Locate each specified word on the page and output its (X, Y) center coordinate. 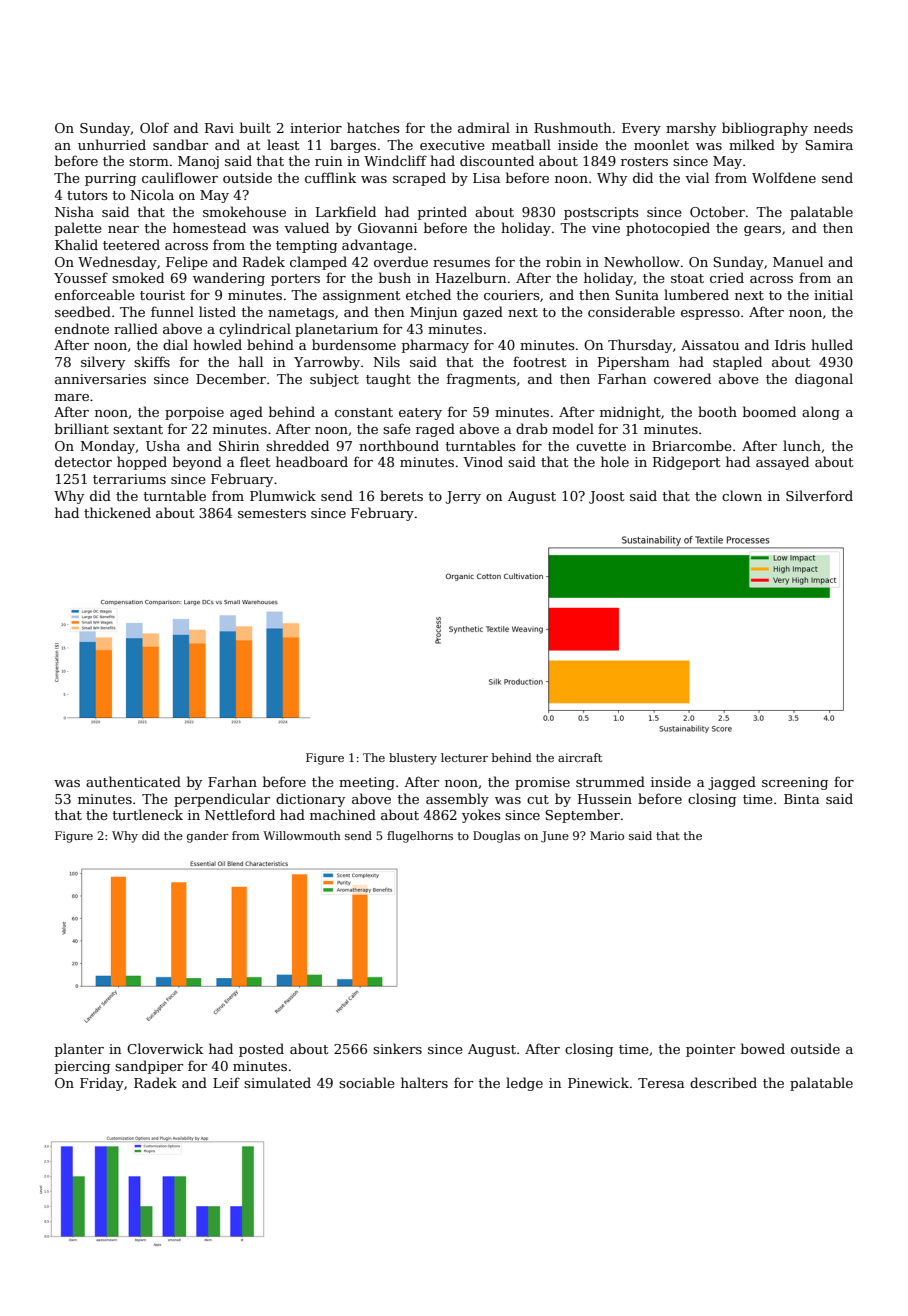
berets (401, 495)
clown (742, 495)
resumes (461, 263)
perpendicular (222, 800)
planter (79, 1050)
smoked (138, 277)
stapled (737, 363)
